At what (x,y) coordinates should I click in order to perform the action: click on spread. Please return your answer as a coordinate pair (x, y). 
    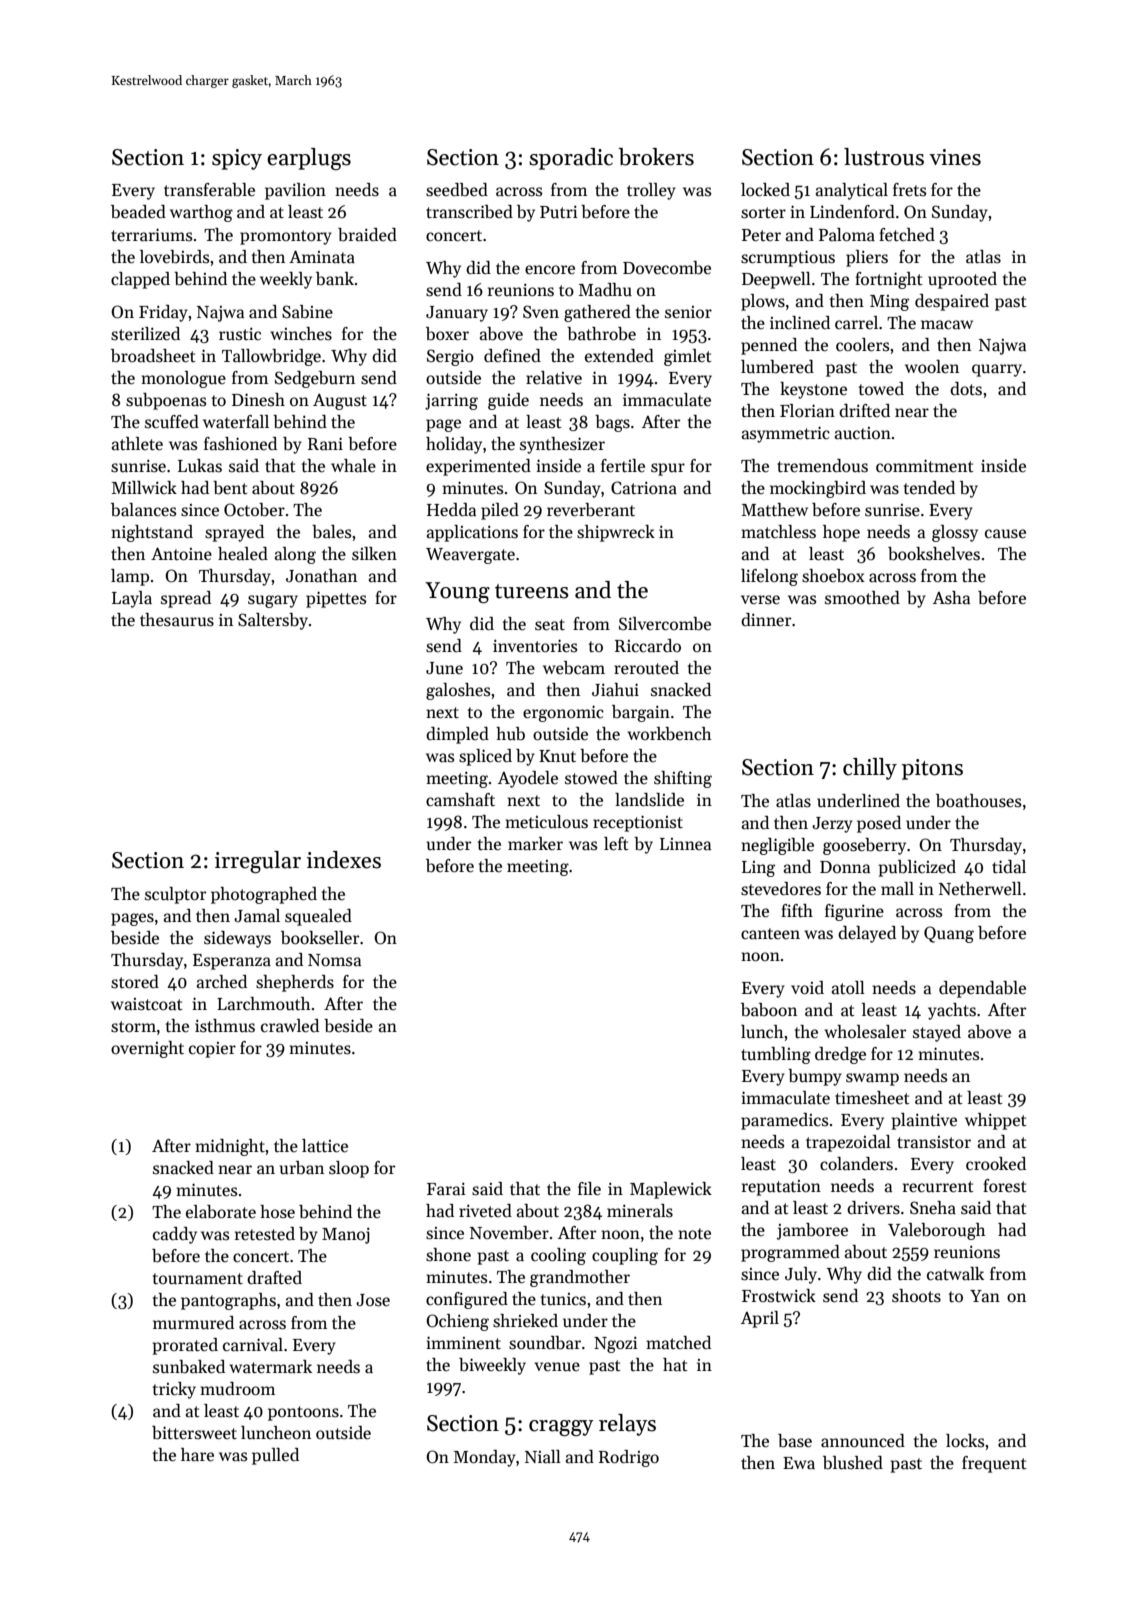
    Looking at the image, I should click on (186, 599).
